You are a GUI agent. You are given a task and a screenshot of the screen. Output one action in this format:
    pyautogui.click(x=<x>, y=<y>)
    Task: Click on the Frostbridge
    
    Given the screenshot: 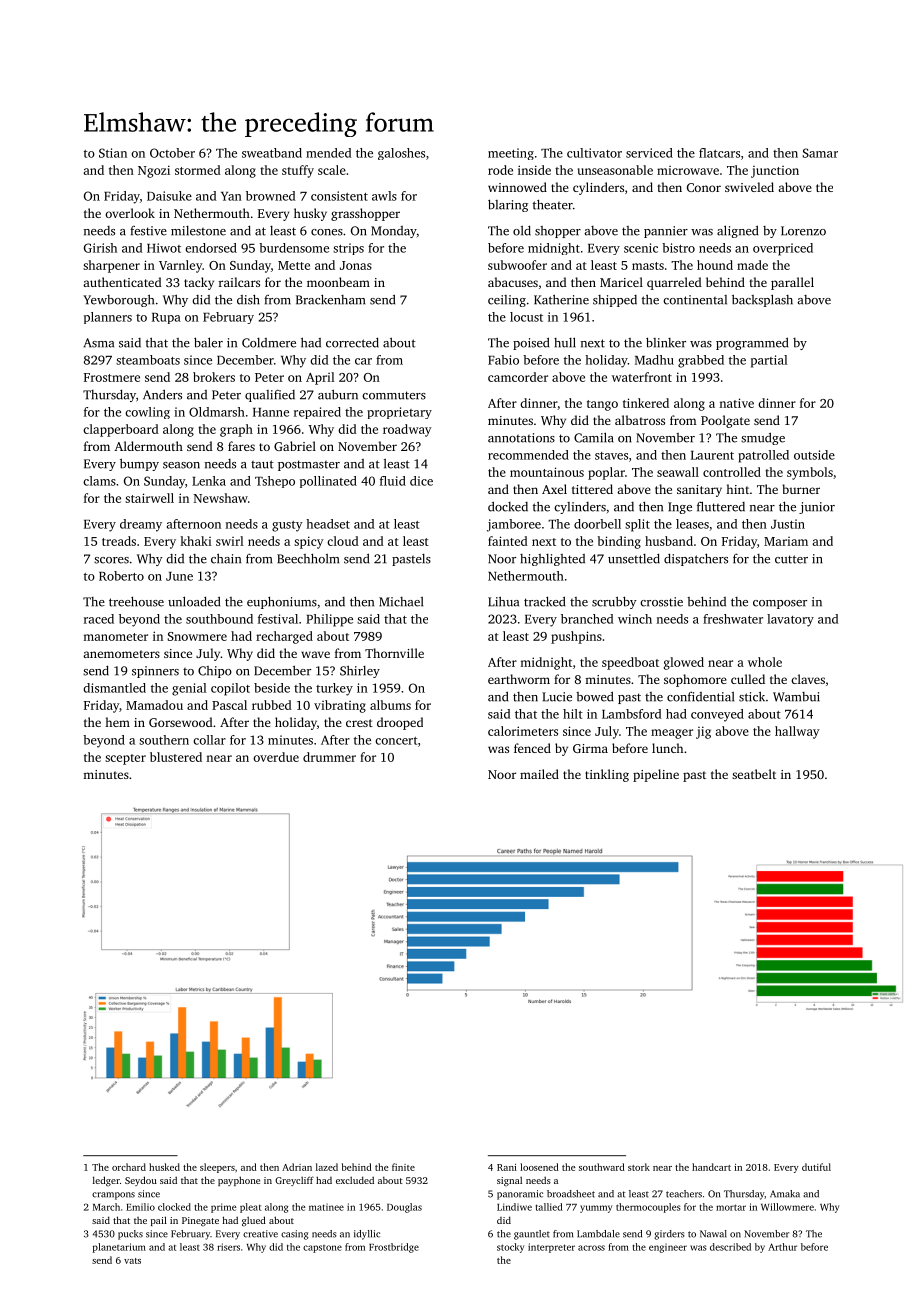 What is the action you would take?
    pyautogui.click(x=394, y=1248)
